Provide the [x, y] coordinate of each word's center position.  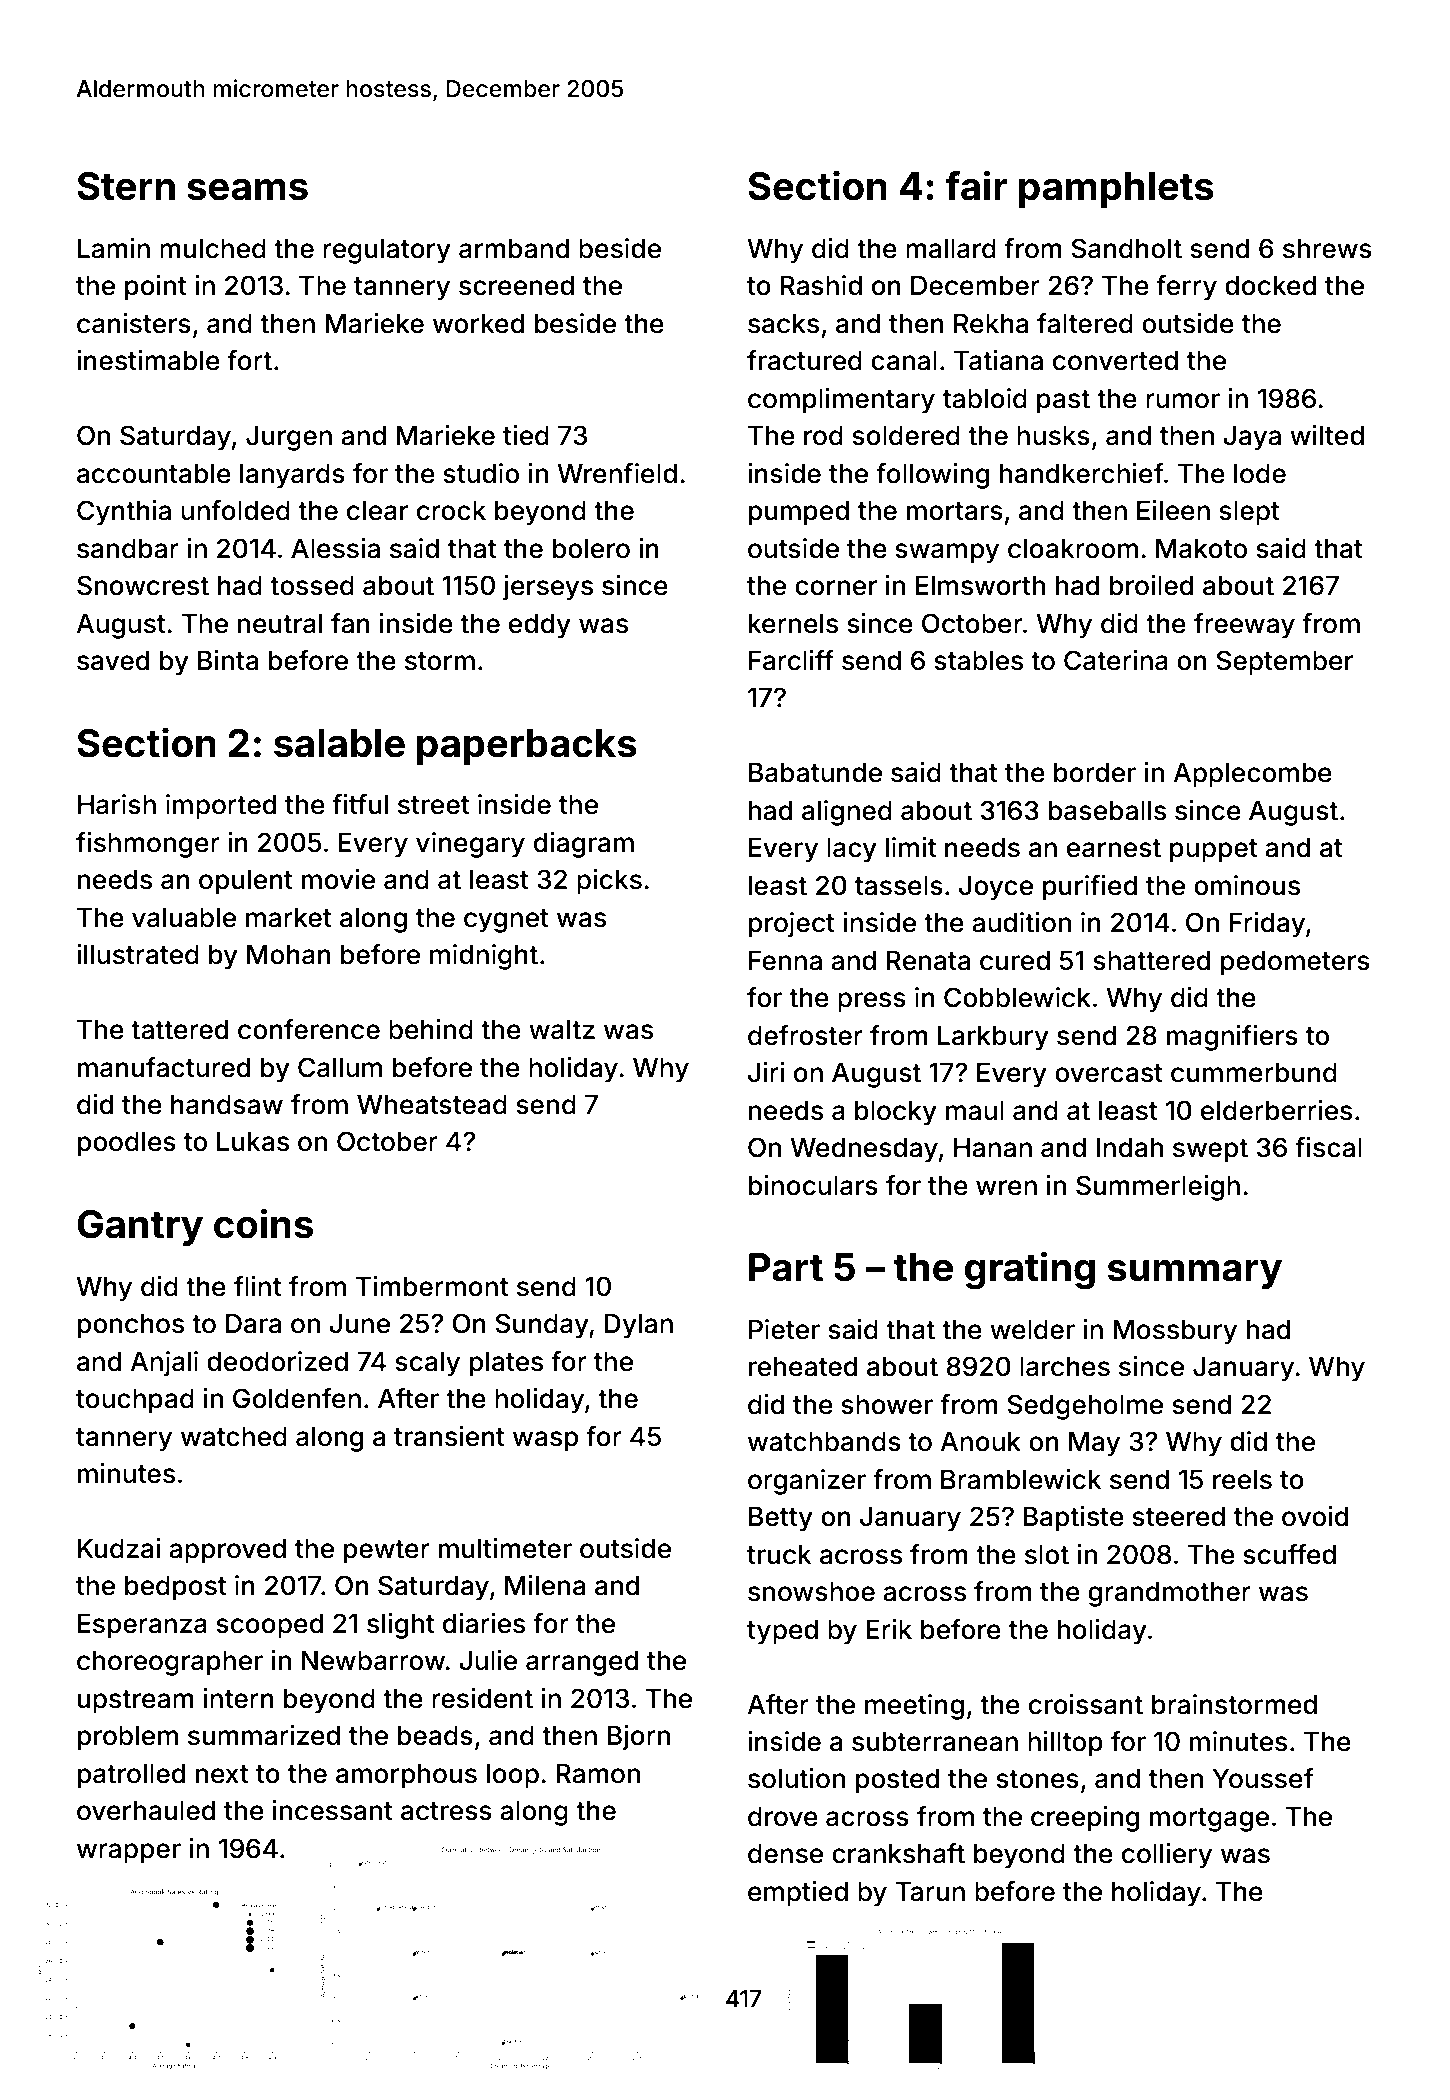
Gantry [140, 1228]
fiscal [1328, 1147]
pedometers [1295, 963]
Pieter [784, 1329]
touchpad [135, 1401]
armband [514, 249]
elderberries [1276, 1110]
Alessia [335, 548]
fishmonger [148, 845]
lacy [852, 850]
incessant [333, 1810]
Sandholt [1126, 248]
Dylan [638, 1326]
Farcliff [791, 660]
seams [247, 190]
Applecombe [1252, 775]
